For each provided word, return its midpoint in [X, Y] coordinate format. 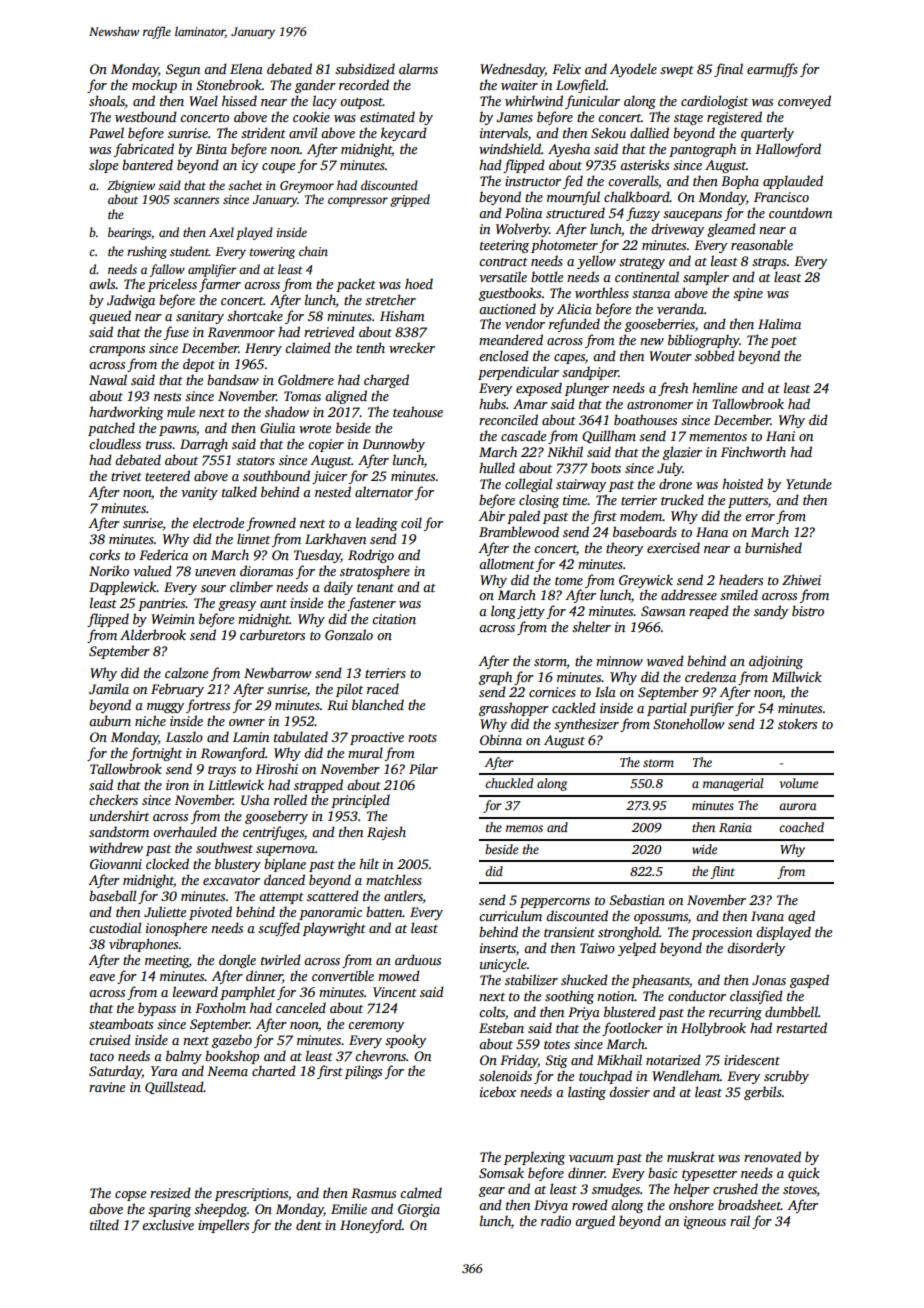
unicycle [503, 965]
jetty [531, 612]
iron [177, 785]
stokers [797, 723]
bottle [547, 276]
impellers [223, 1226]
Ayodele [633, 70]
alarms [418, 68]
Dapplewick [123, 588]
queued [110, 317]
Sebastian [637, 899]
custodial [115, 927]
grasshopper [514, 709]
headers [741, 579]
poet [784, 342]
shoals [107, 102]
